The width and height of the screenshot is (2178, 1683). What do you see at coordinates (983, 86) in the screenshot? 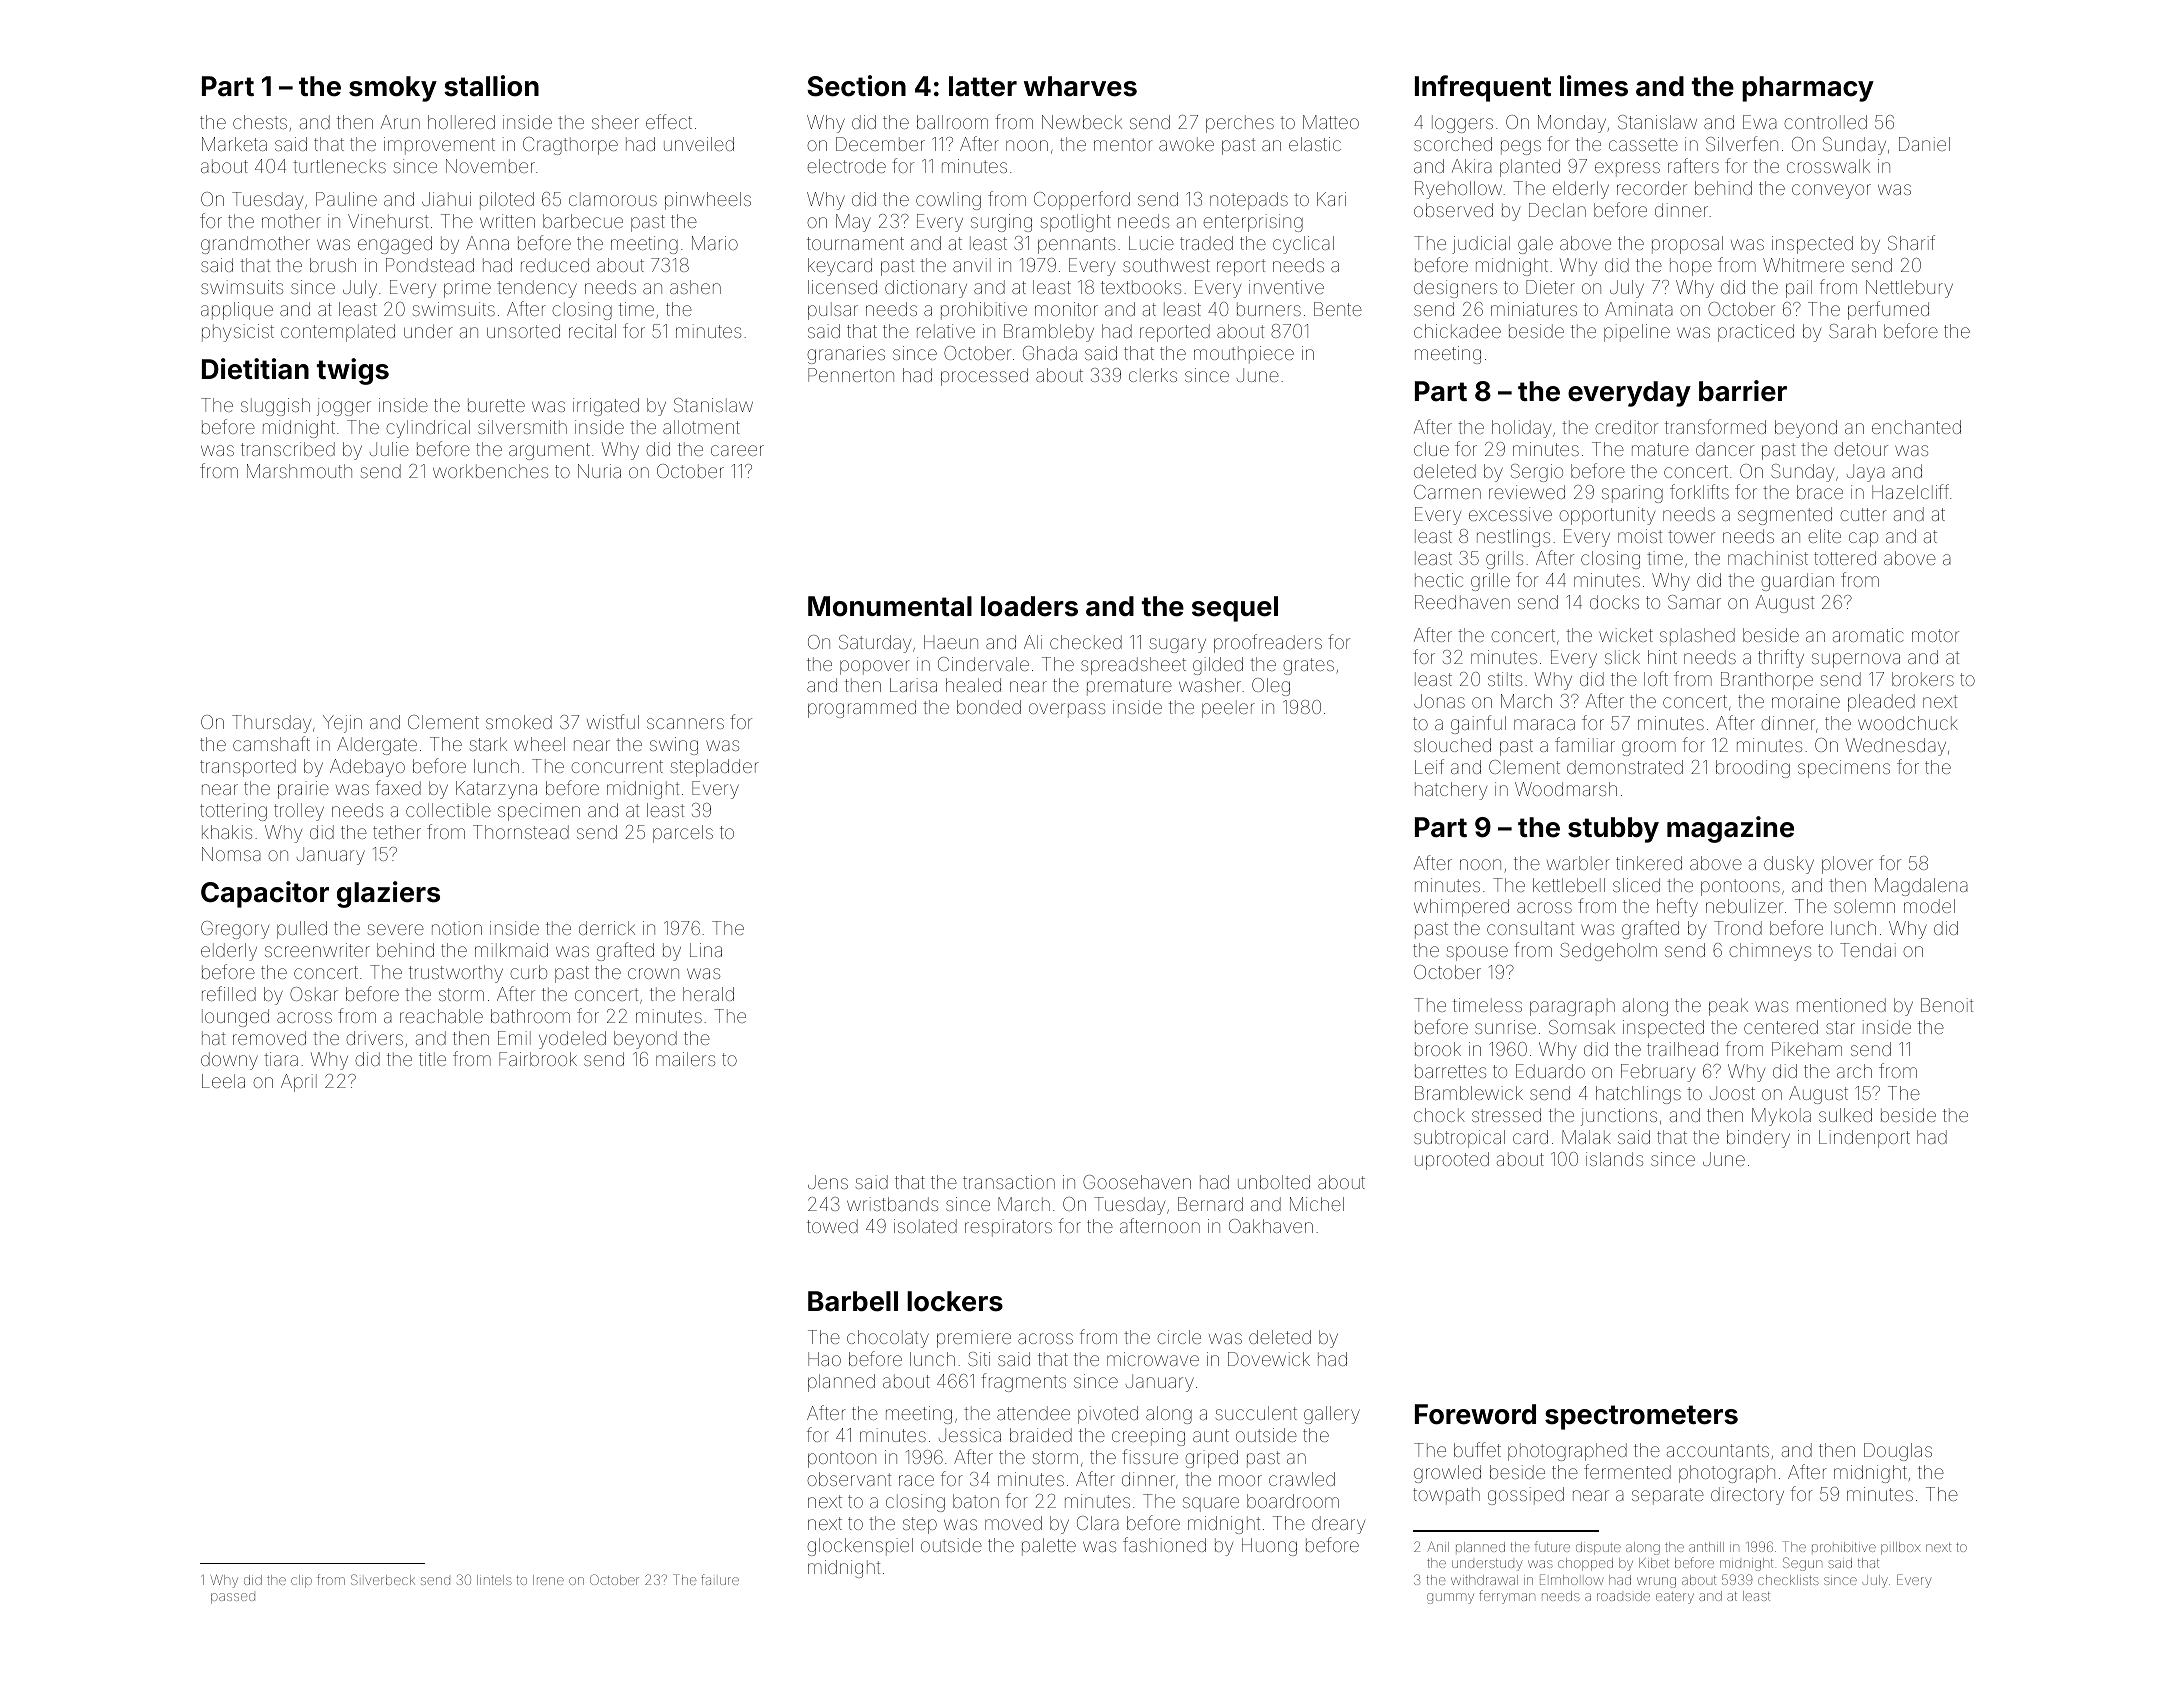
I see `latter` at bounding box center [983, 86].
